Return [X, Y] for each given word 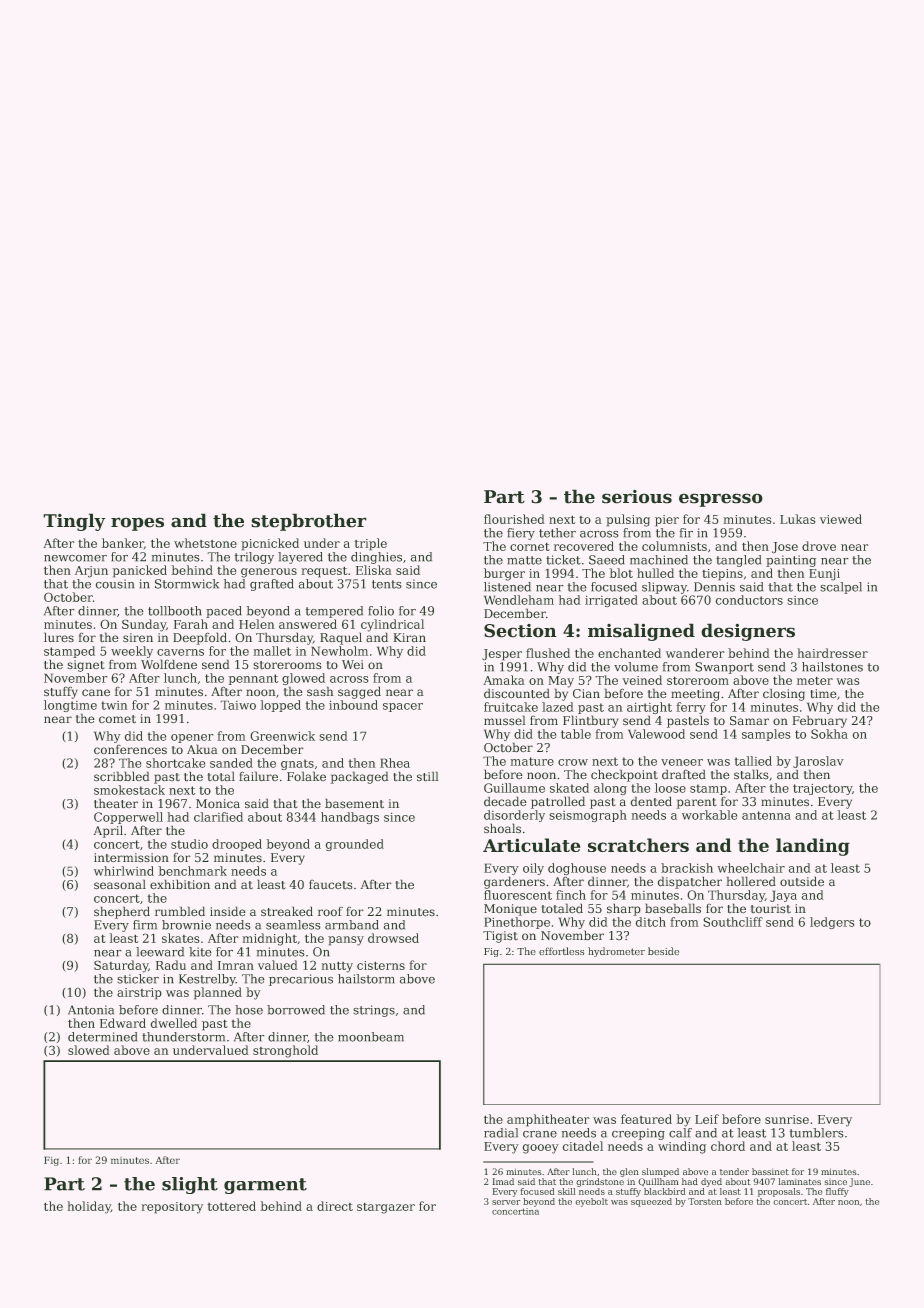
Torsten [705, 1201]
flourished [514, 519]
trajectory [822, 789]
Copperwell [128, 818]
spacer [403, 707]
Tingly [74, 522]
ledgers [832, 923]
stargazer [386, 1208]
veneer [682, 762]
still [427, 776]
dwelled [174, 1023]
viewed [841, 519]
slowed [88, 1050]
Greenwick [283, 736]
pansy [346, 941]
